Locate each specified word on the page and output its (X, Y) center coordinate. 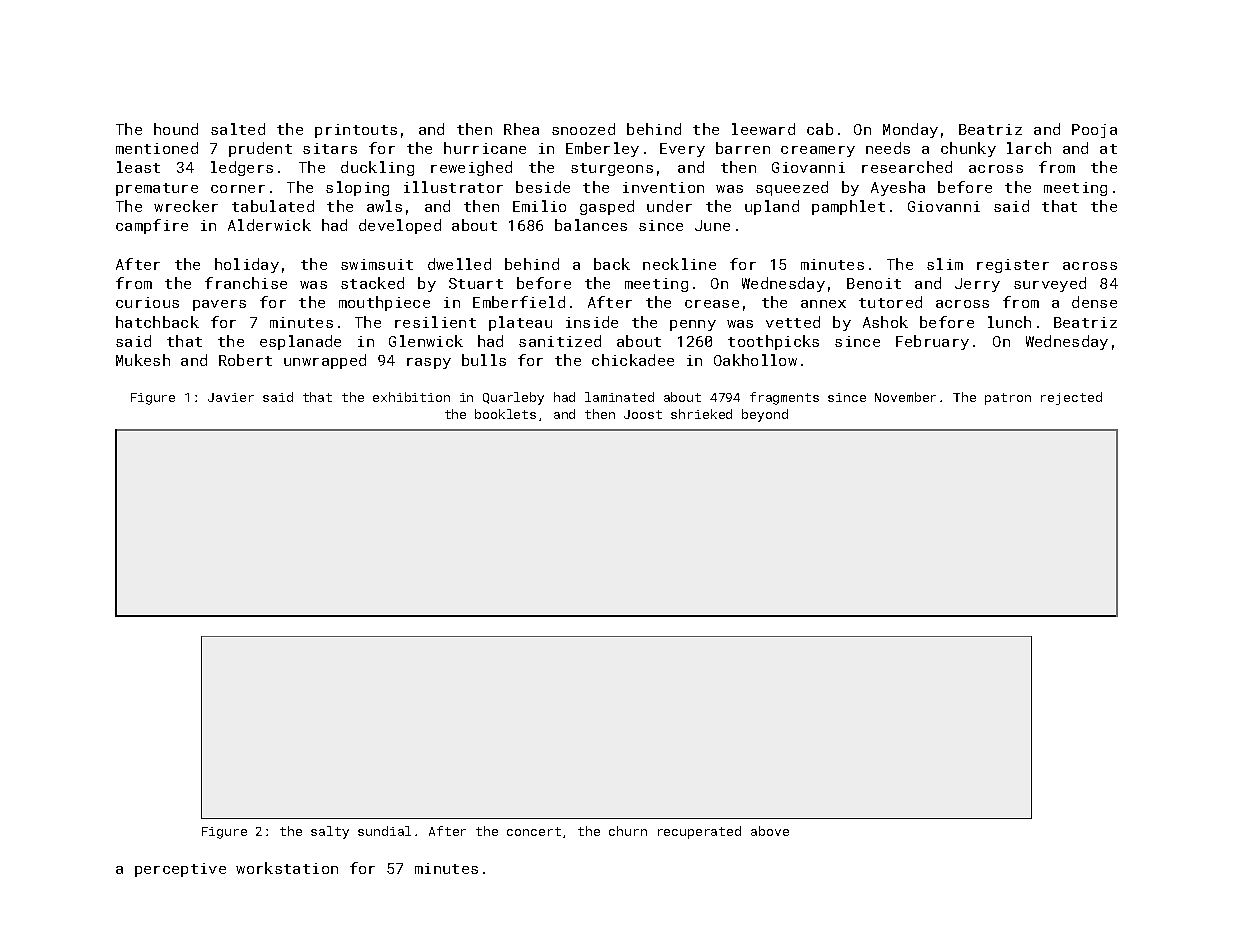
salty (330, 832)
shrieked (701, 414)
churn (628, 831)
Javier (231, 397)
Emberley (602, 149)
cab (820, 129)
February (932, 342)
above (770, 831)
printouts (356, 131)
